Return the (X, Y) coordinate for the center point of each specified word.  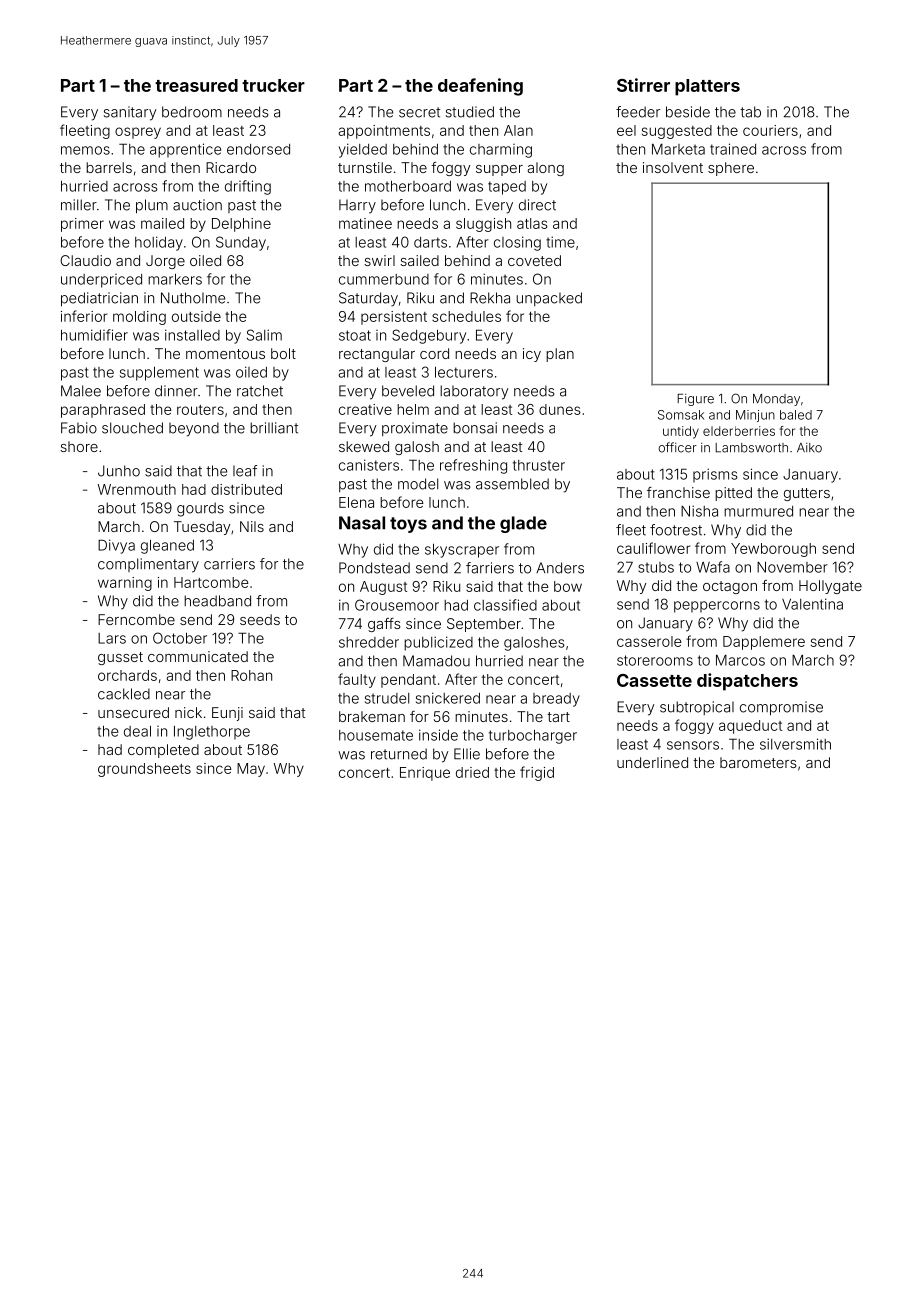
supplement (159, 374)
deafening (480, 87)
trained (733, 149)
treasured (196, 85)
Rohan (251, 675)
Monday (776, 400)
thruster (539, 465)
